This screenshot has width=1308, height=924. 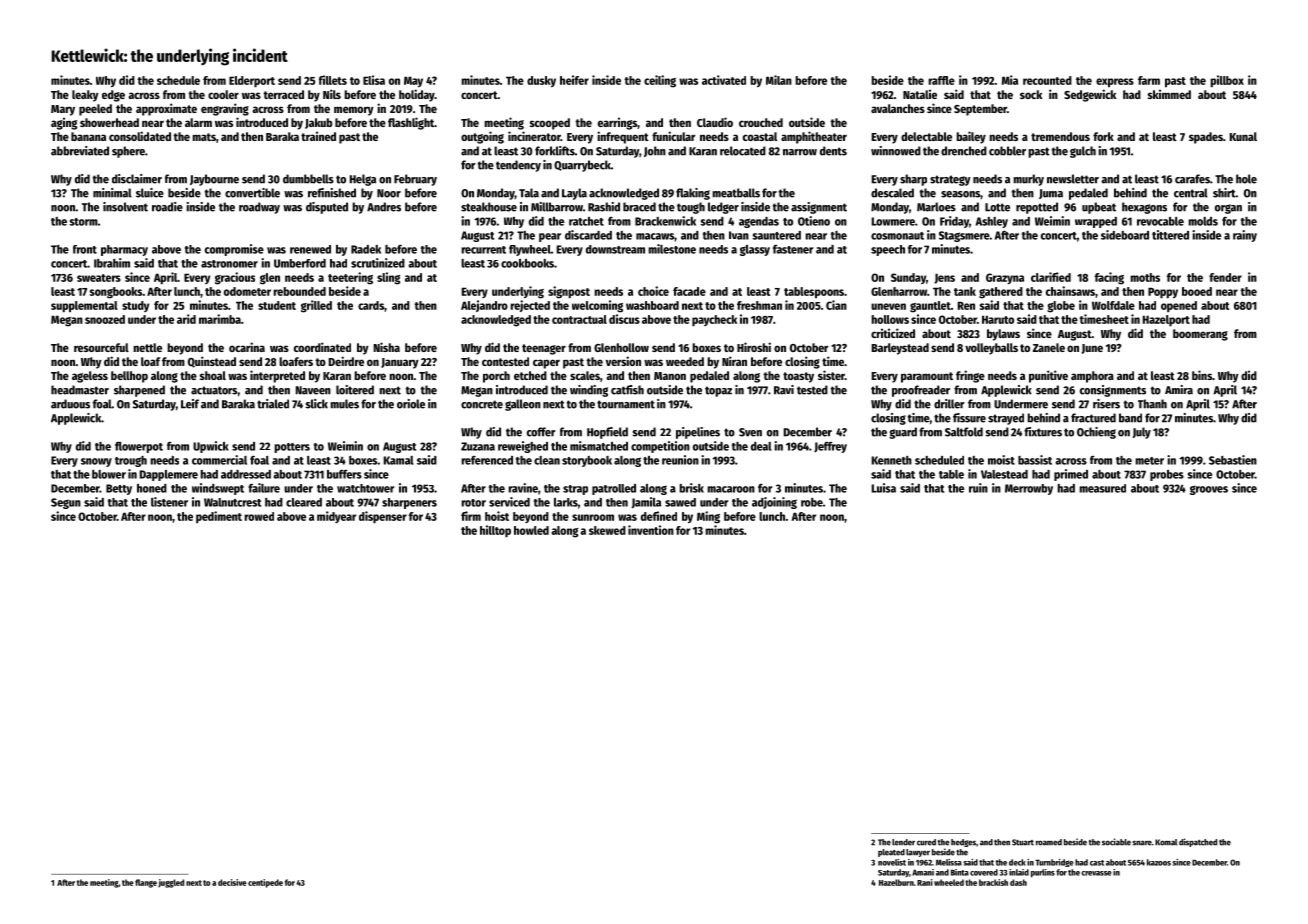 I want to click on lender, so click(x=903, y=842).
